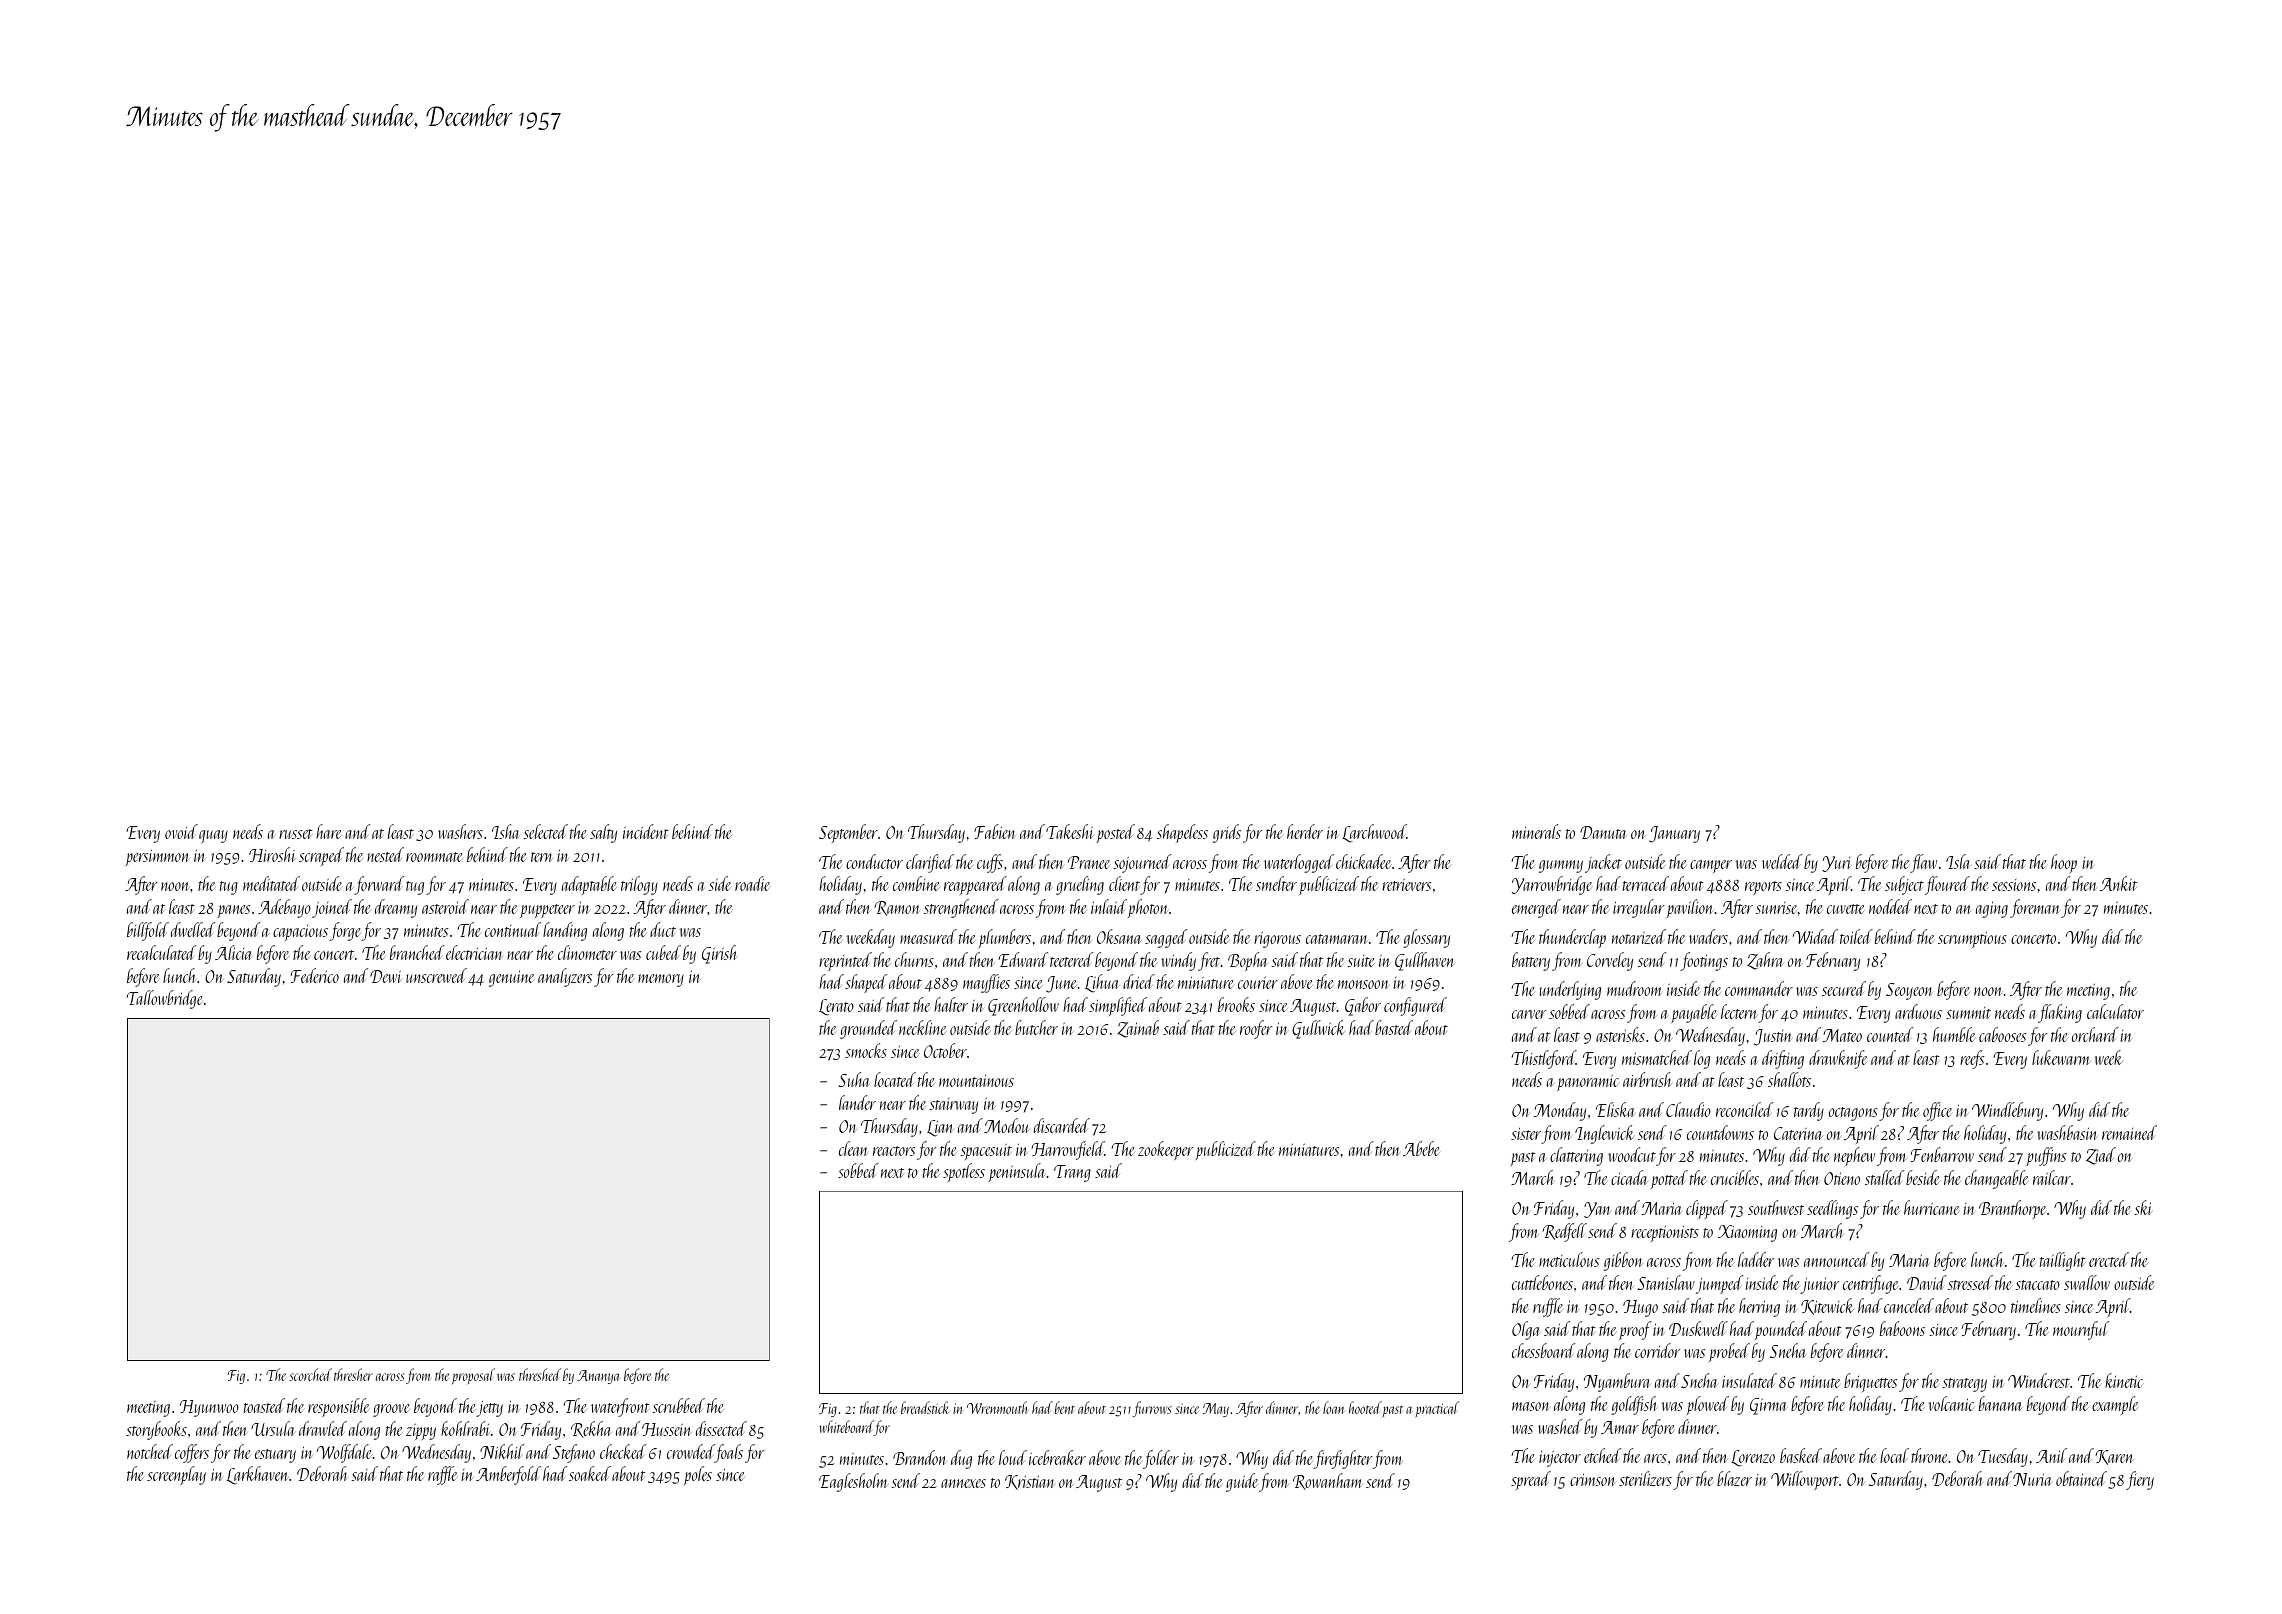 The image size is (2282, 1614). What do you see at coordinates (181, 831) in the image?
I see `ovoid` at bounding box center [181, 831].
